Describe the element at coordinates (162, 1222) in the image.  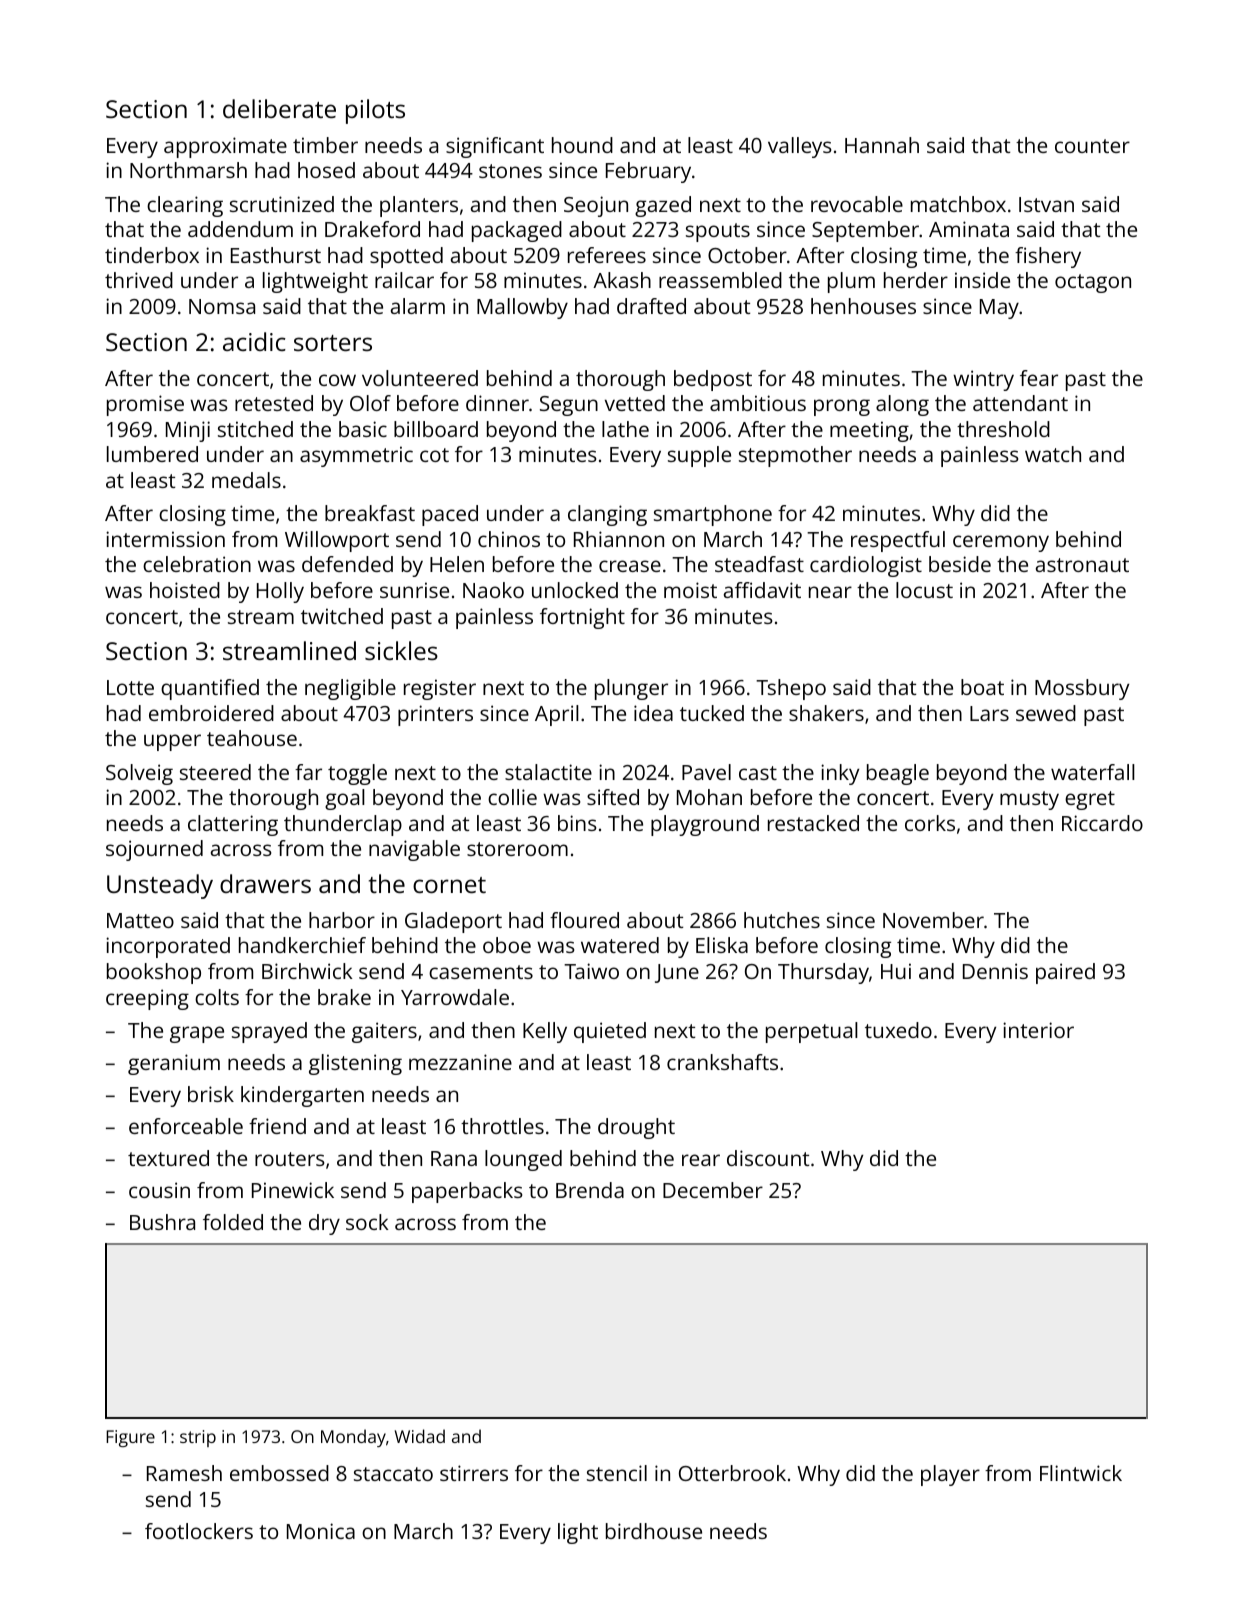
I see `Bushra` at that location.
